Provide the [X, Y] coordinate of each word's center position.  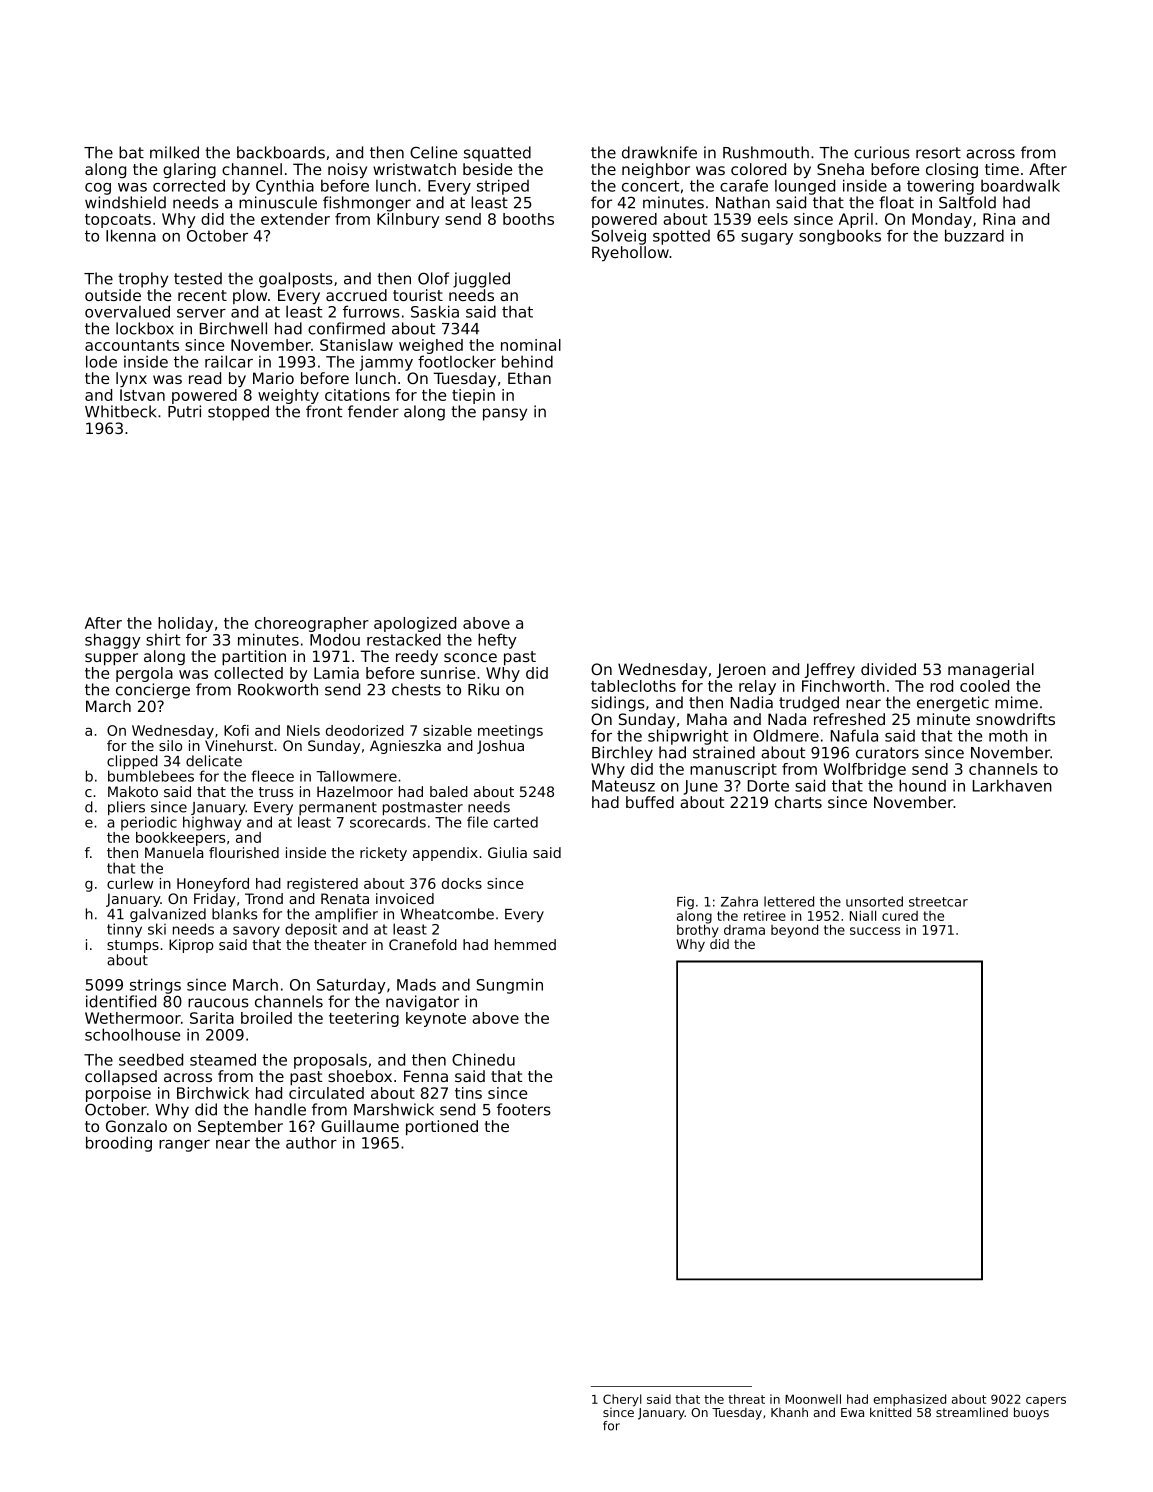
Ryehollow [630, 253]
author [311, 1142]
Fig [685, 902]
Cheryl [622, 1400]
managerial [991, 670]
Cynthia [285, 187]
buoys [1031, 1413]
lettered [789, 901]
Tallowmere [356, 776]
